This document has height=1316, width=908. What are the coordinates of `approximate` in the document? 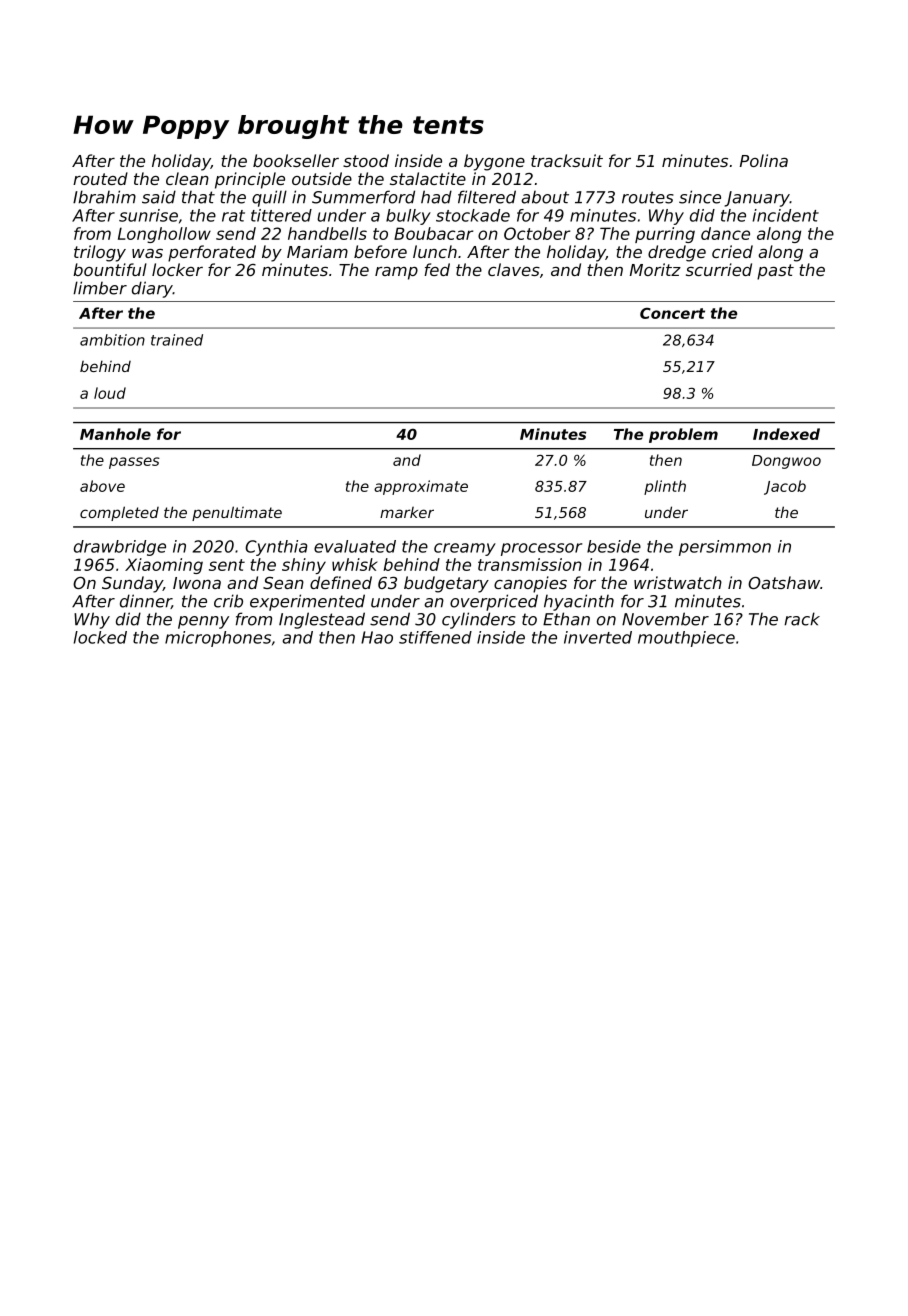 It's located at (421, 487).
